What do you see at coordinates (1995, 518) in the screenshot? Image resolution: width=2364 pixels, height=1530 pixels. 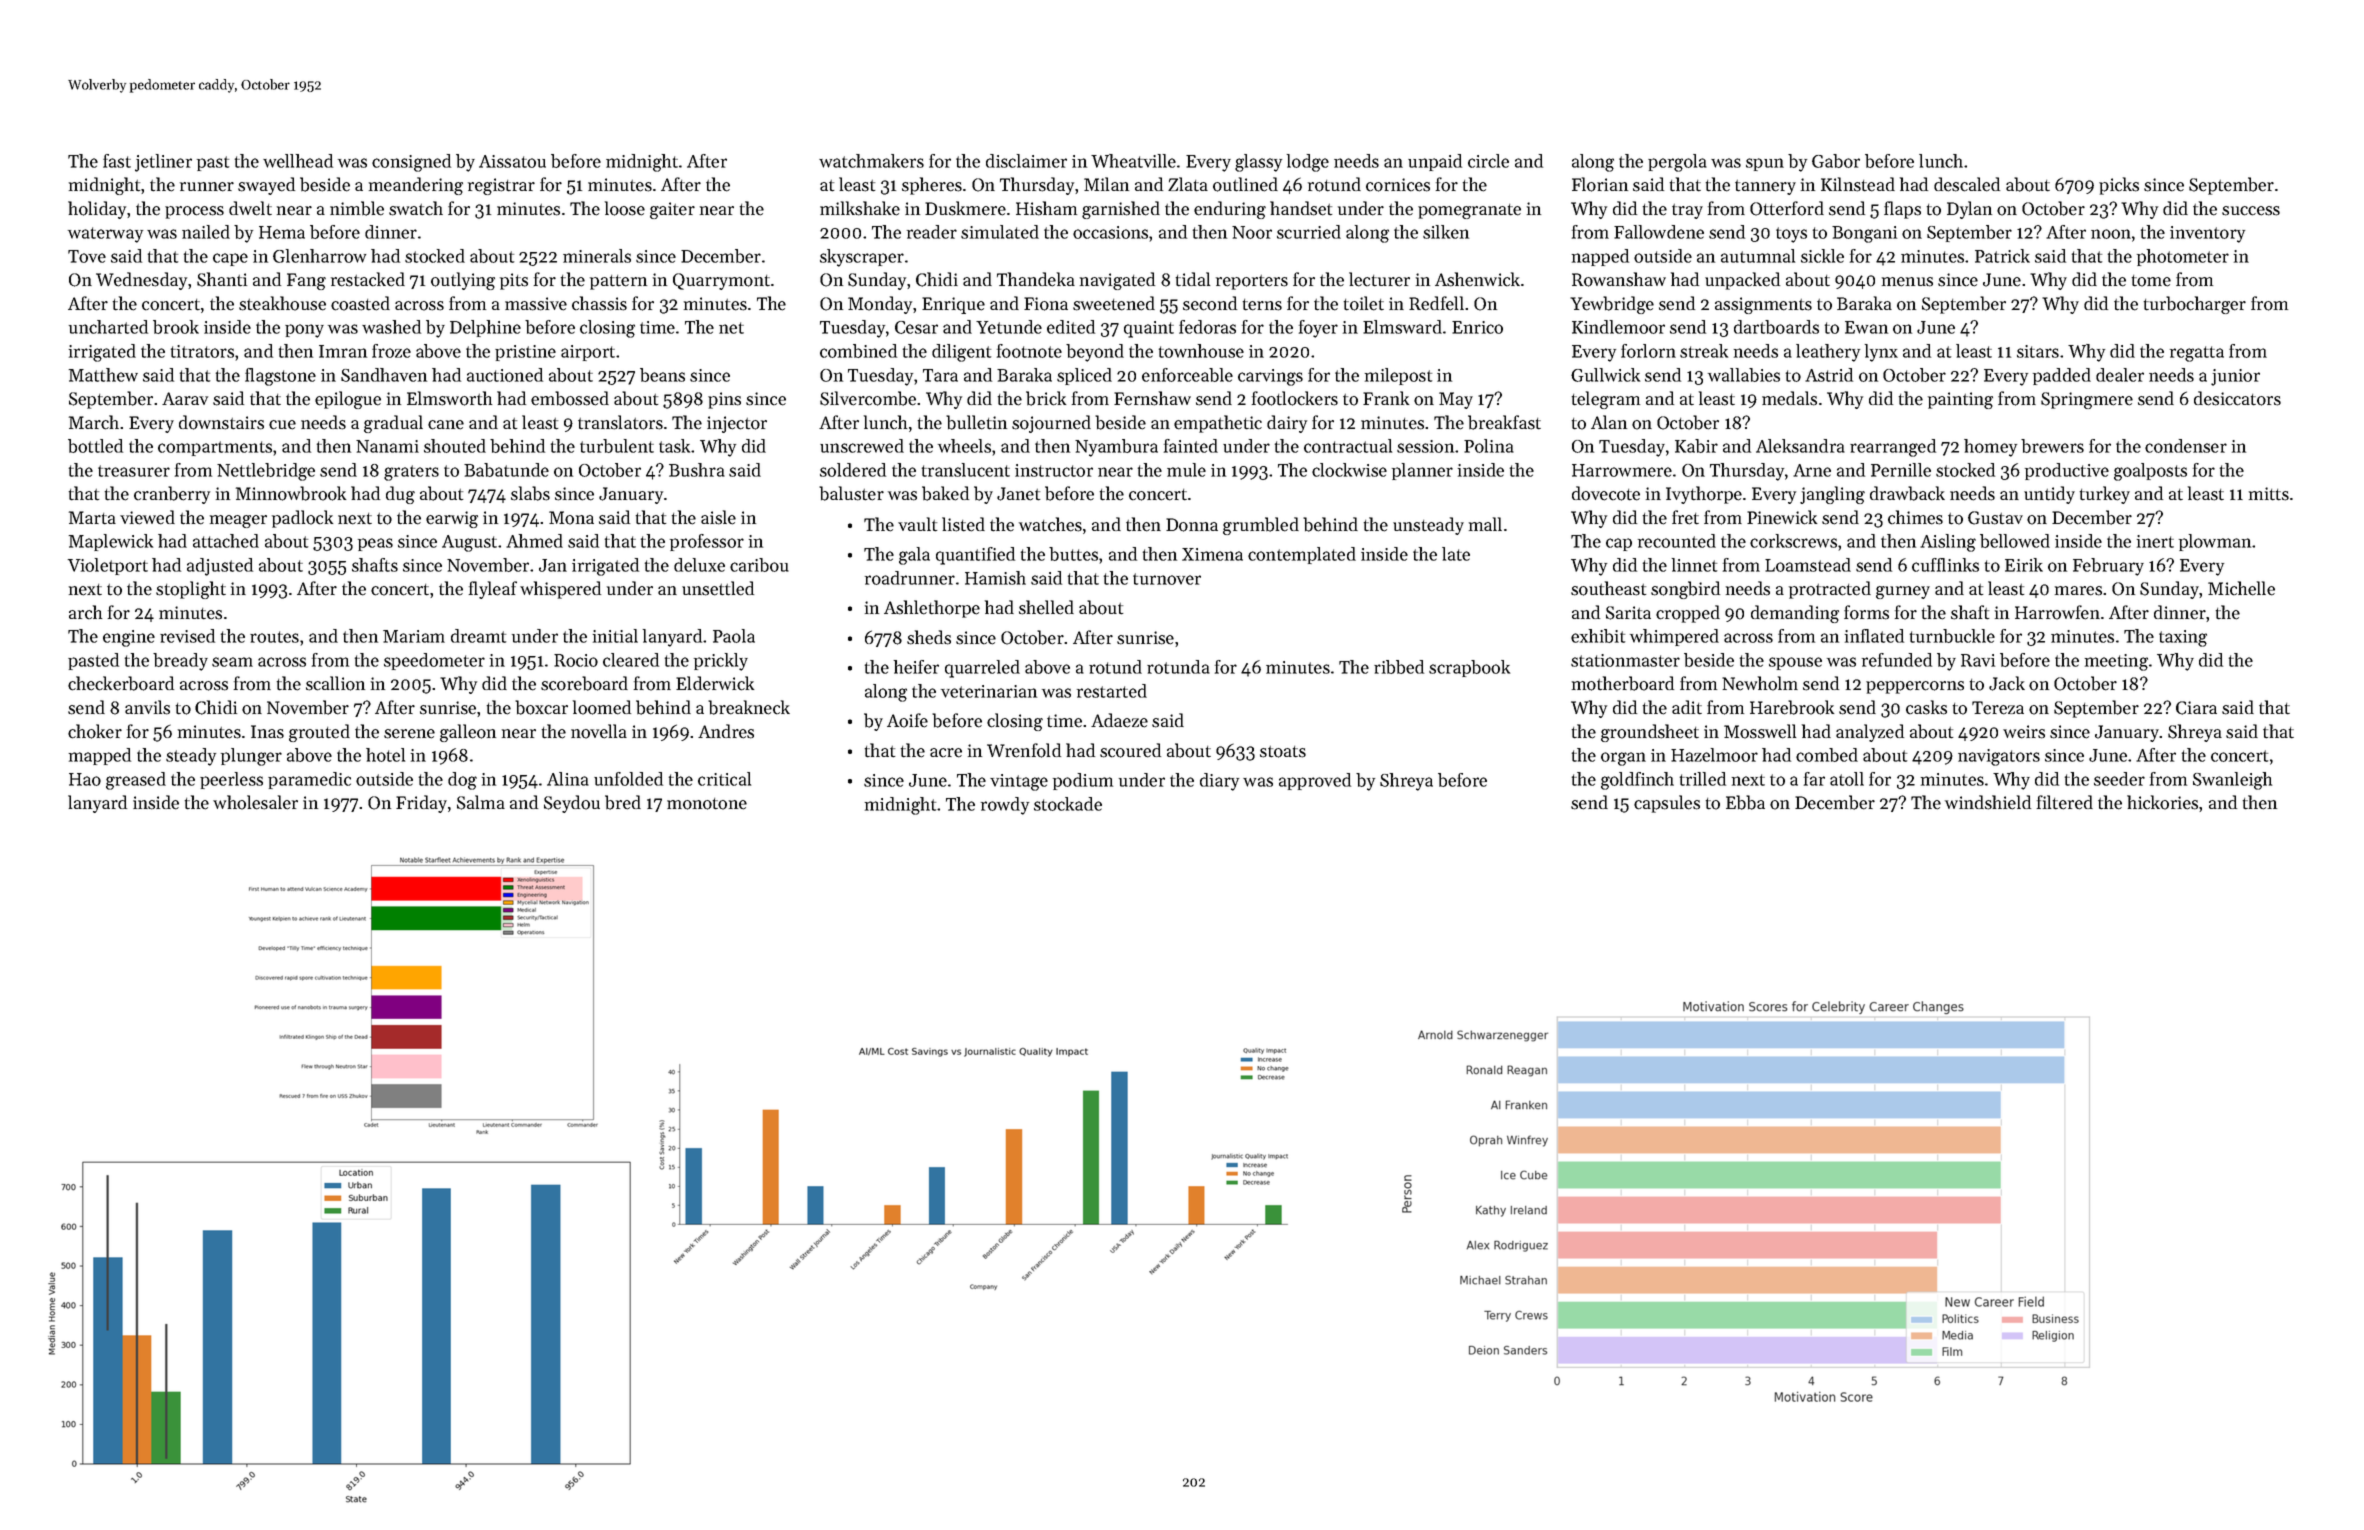 I see `Gustav` at bounding box center [1995, 518].
